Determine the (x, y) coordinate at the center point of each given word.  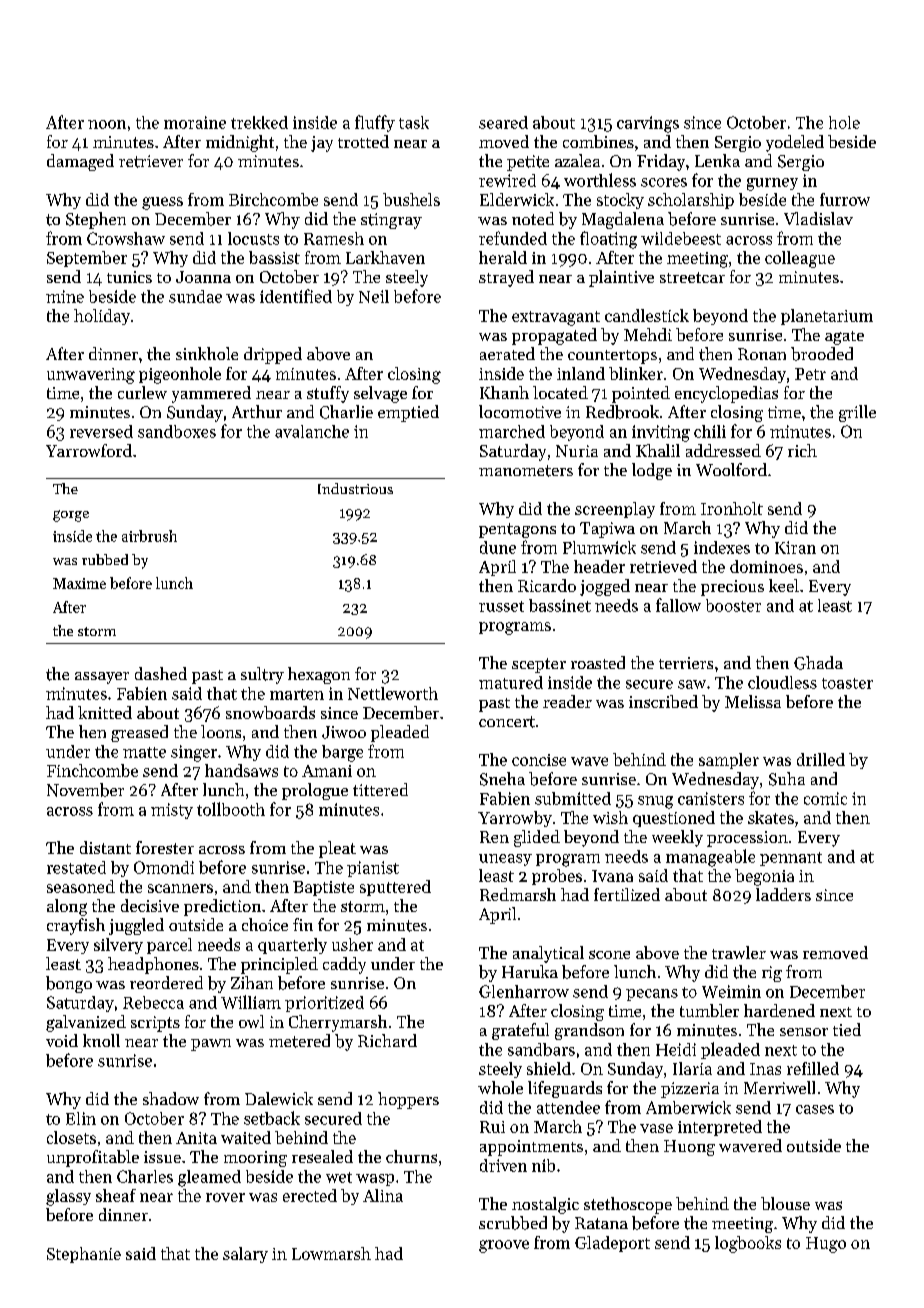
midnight (240, 143)
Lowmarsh (331, 1253)
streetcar (692, 277)
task (414, 122)
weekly (677, 838)
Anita (196, 1138)
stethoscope (628, 1205)
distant (105, 847)
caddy (344, 965)
